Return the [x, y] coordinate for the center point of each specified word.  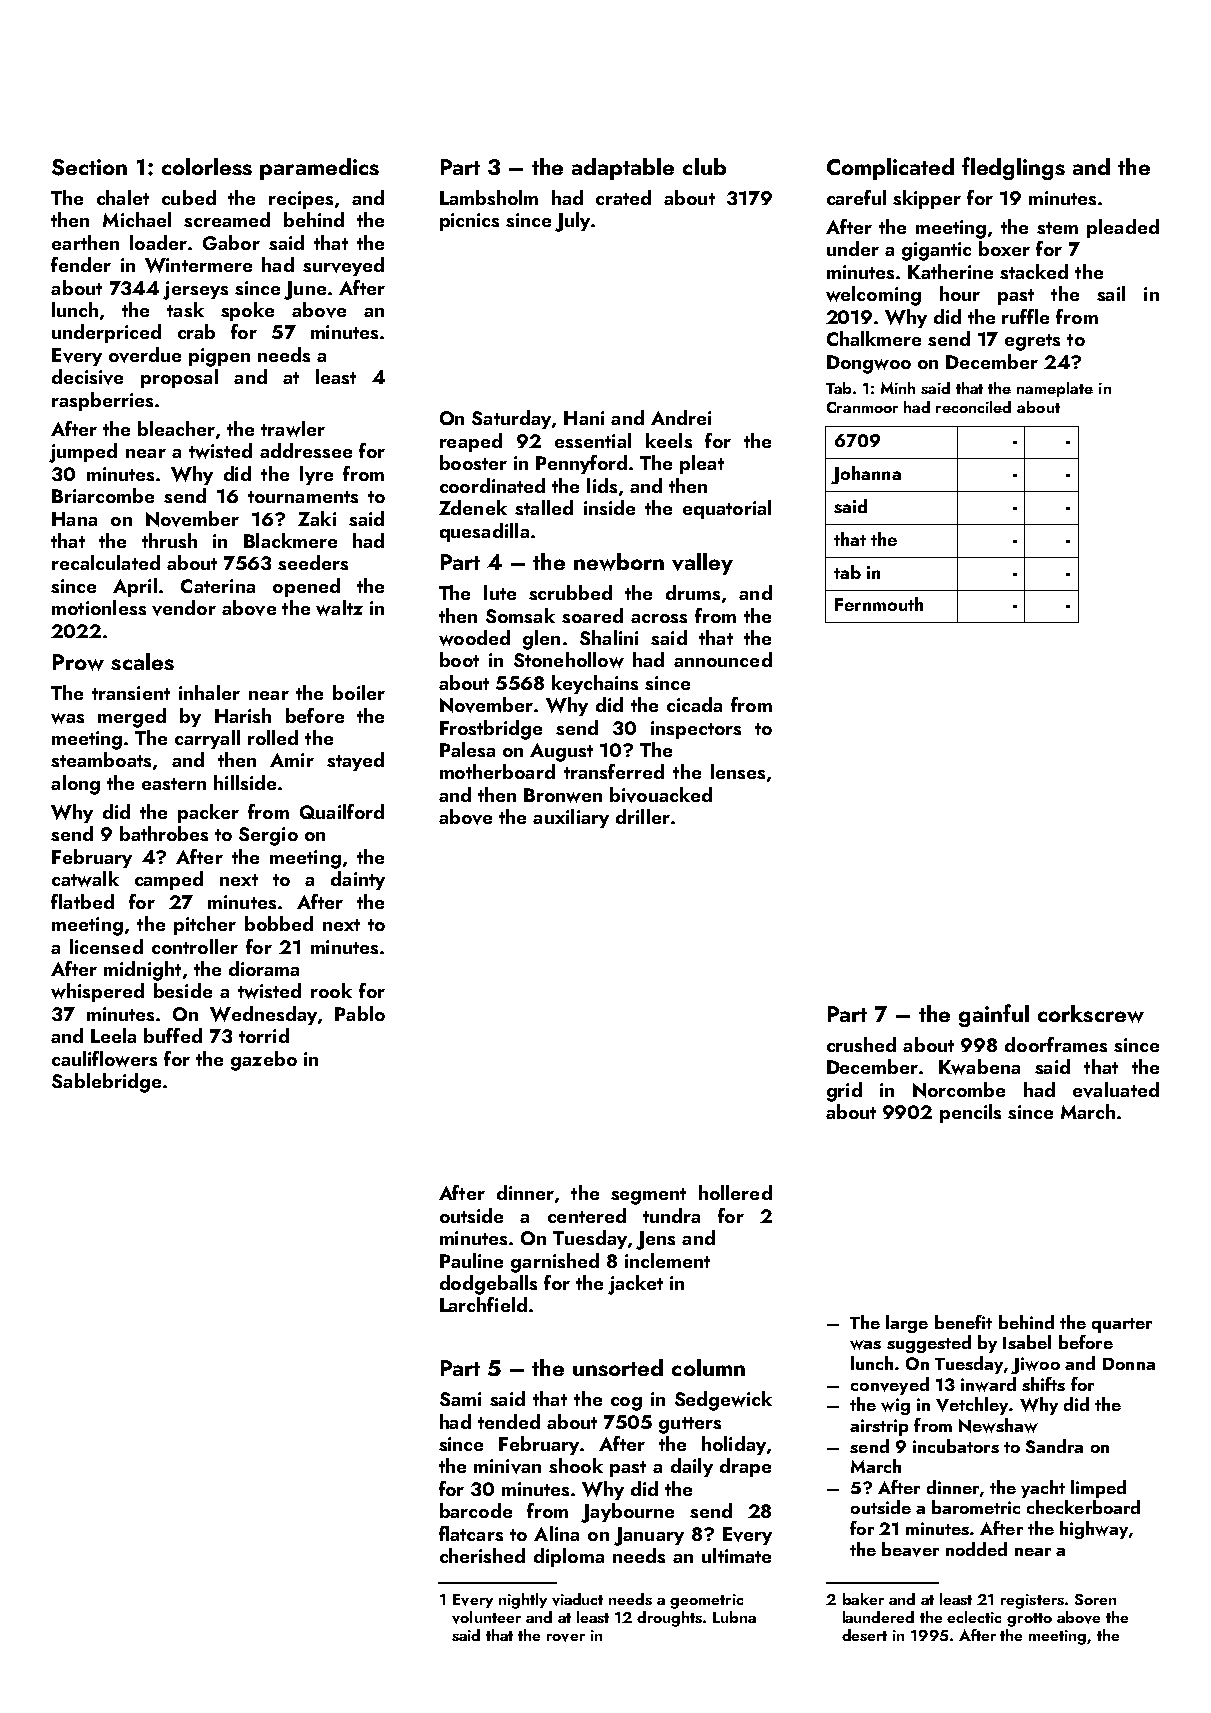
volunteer [486, 1617]
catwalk [85, 879]
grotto [1029, 1620]
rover [566, 1638]
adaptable [623, 169]
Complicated [890, 169]
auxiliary [571, 818]
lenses [738, 771]
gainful [994, 1015]
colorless [207, 166]
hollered [735, 1192]
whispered [97, 992]
